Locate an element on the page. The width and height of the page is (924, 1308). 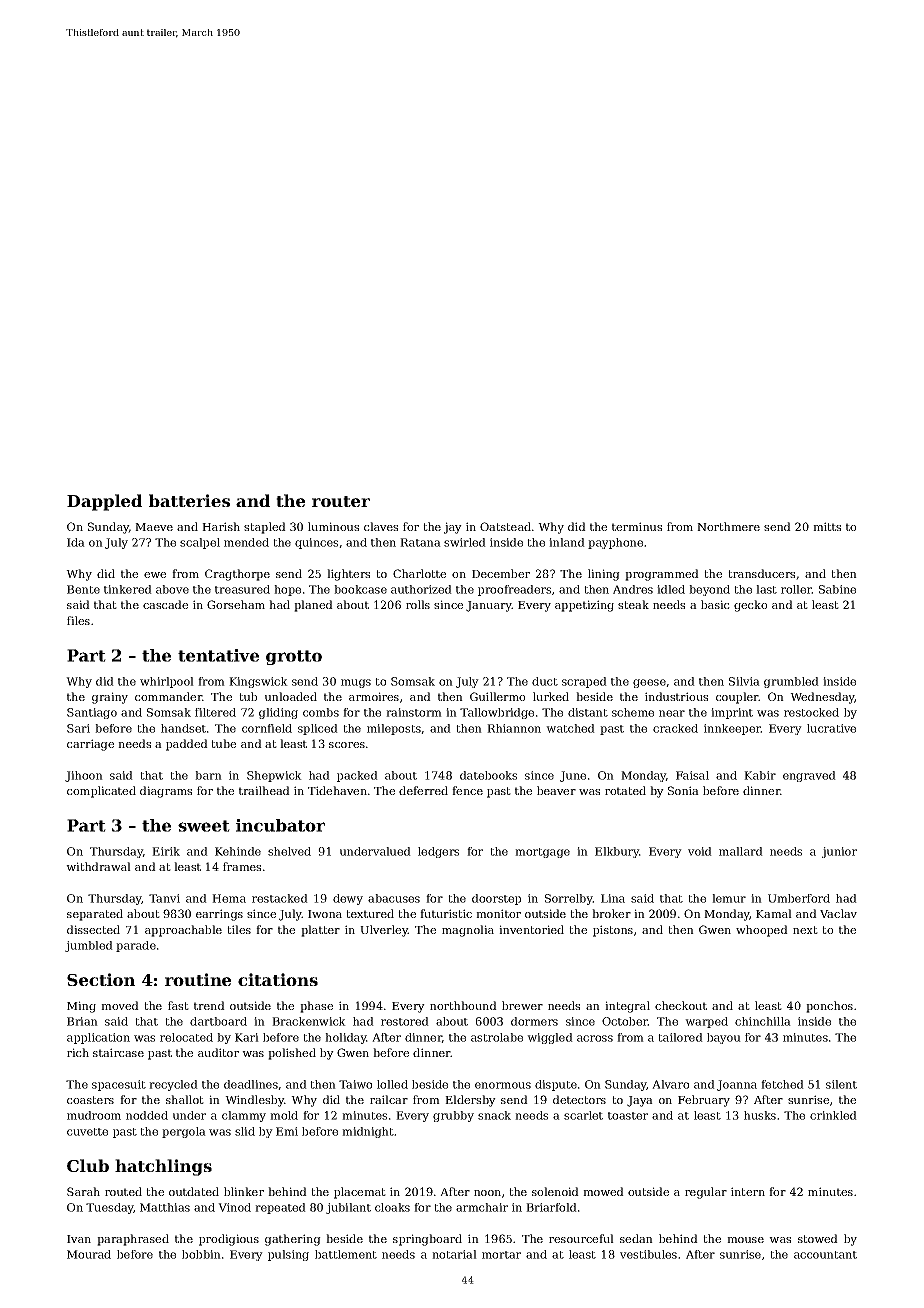
mitts is located at coordinates (827, 526).
